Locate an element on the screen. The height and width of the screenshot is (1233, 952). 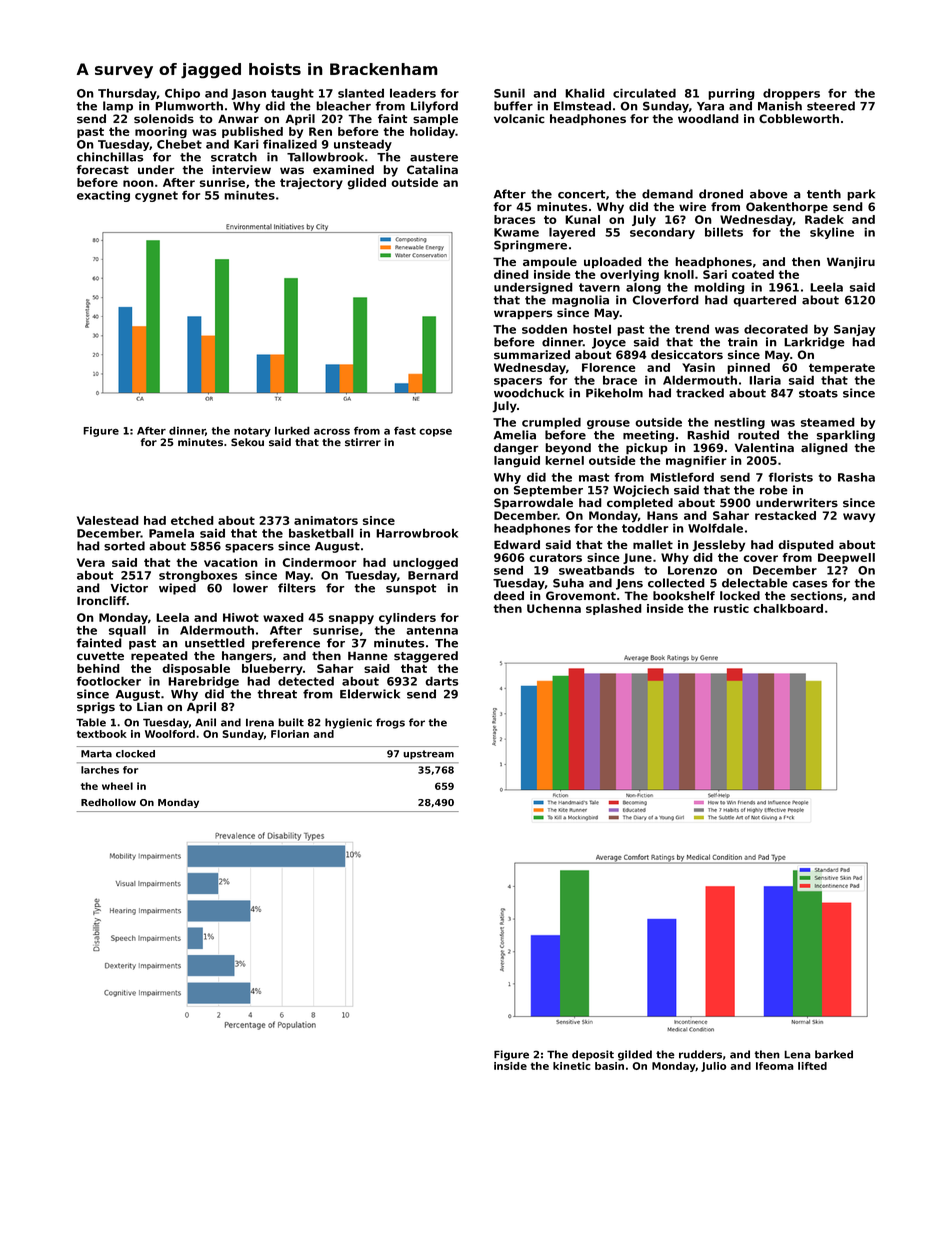
stirrer is located at coordinates (363, 442).
